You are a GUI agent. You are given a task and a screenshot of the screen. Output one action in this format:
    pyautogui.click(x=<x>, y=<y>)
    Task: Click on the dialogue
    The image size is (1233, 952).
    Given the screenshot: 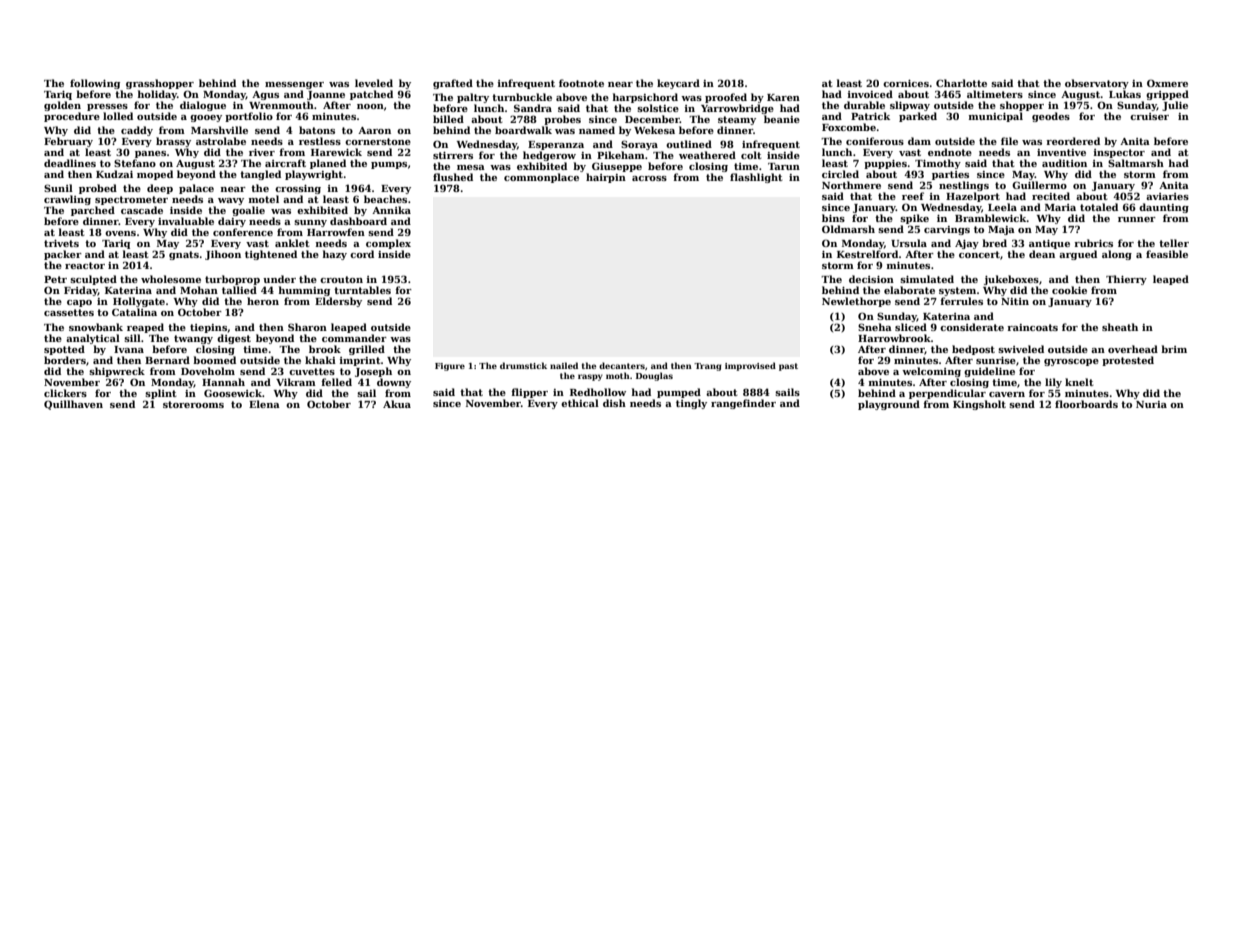 What is the action you would take?
    pyautogui.click(x=203, y=106)
